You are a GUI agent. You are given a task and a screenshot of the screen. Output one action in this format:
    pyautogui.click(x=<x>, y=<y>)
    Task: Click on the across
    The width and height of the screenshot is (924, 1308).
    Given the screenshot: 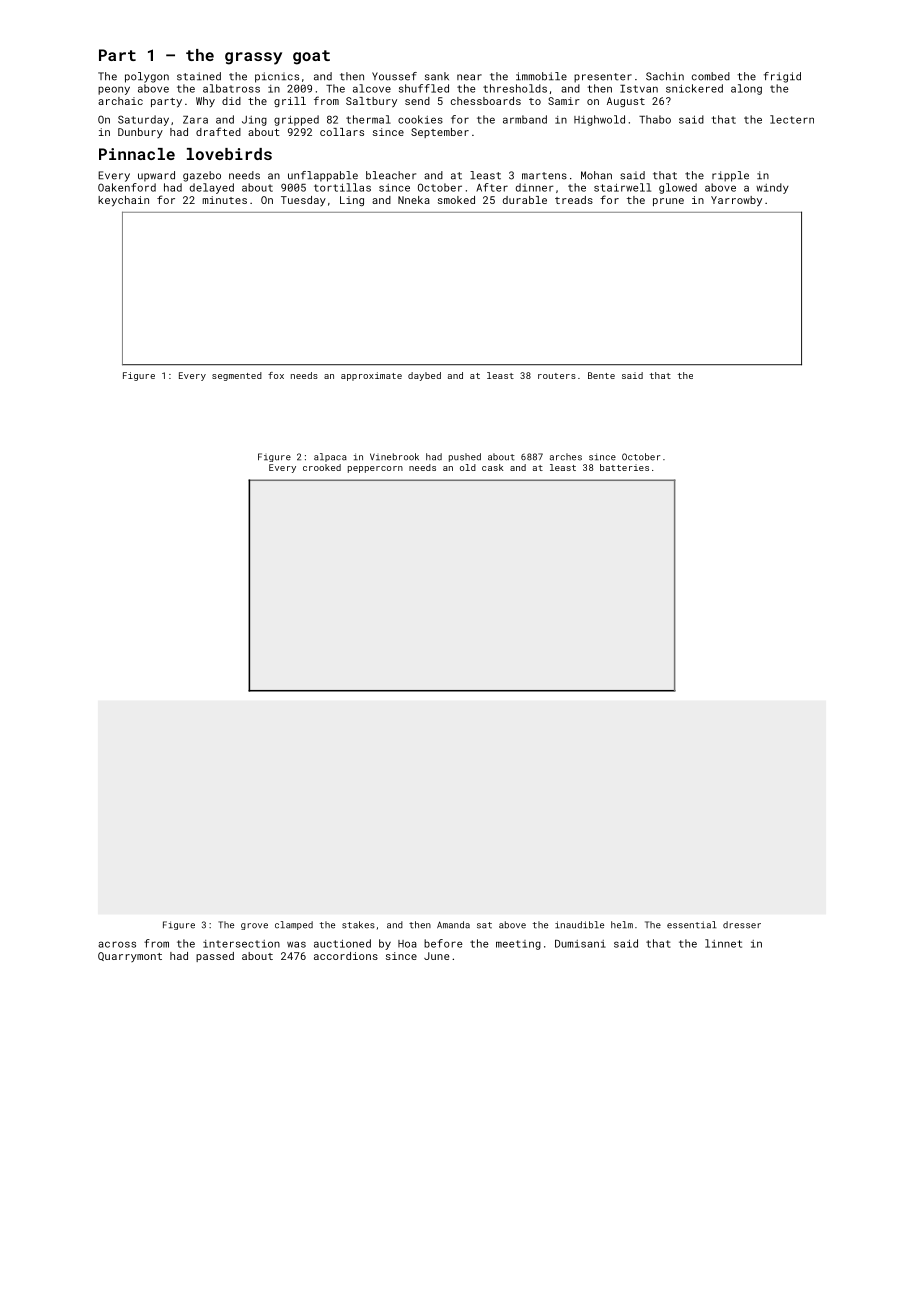 What is the action you would take?
    pyautogui.click(x=117, y=944)
